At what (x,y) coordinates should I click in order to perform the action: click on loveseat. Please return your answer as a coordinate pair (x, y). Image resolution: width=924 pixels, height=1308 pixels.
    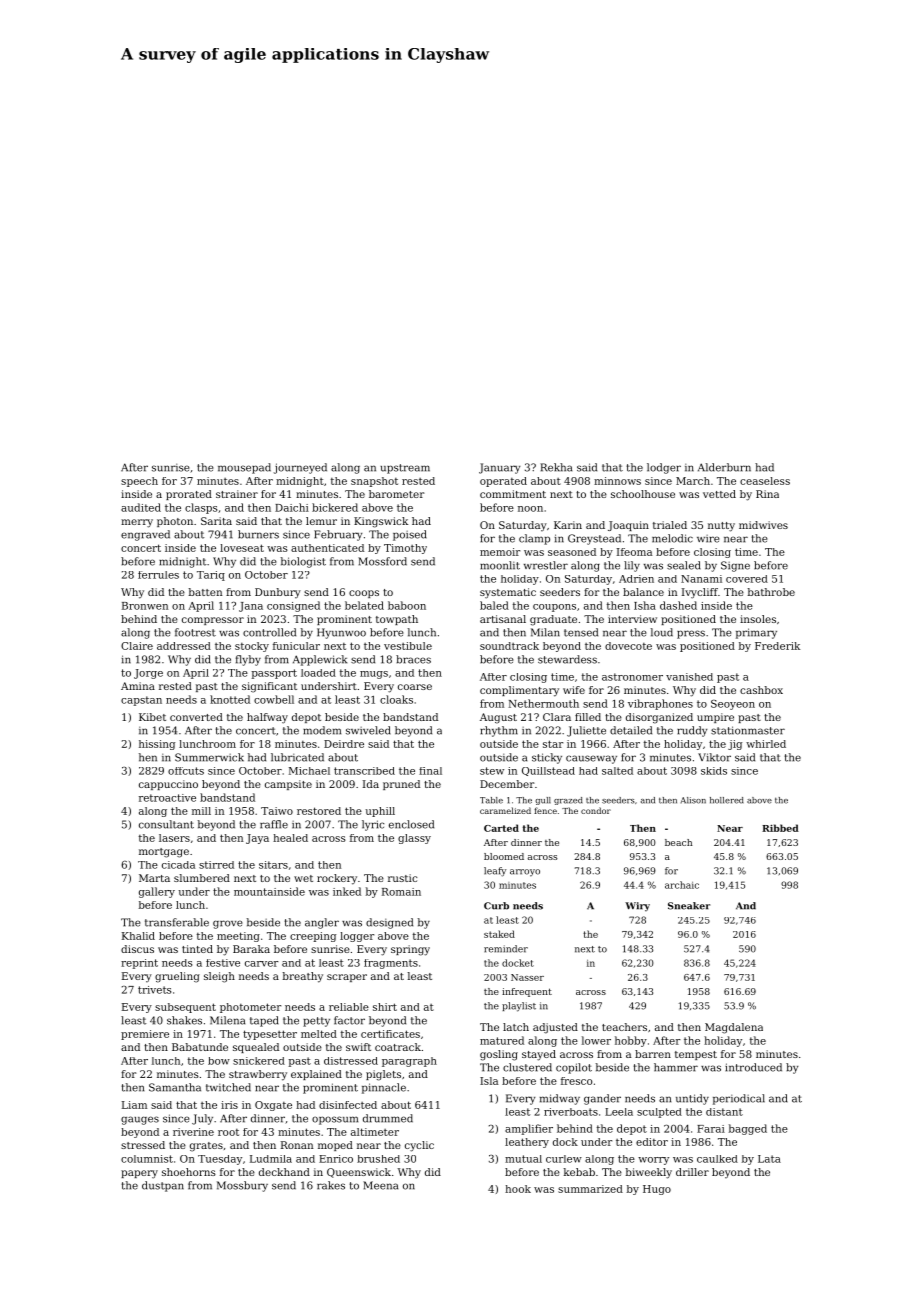
    Looking at the image, I should click on (242, 548).
